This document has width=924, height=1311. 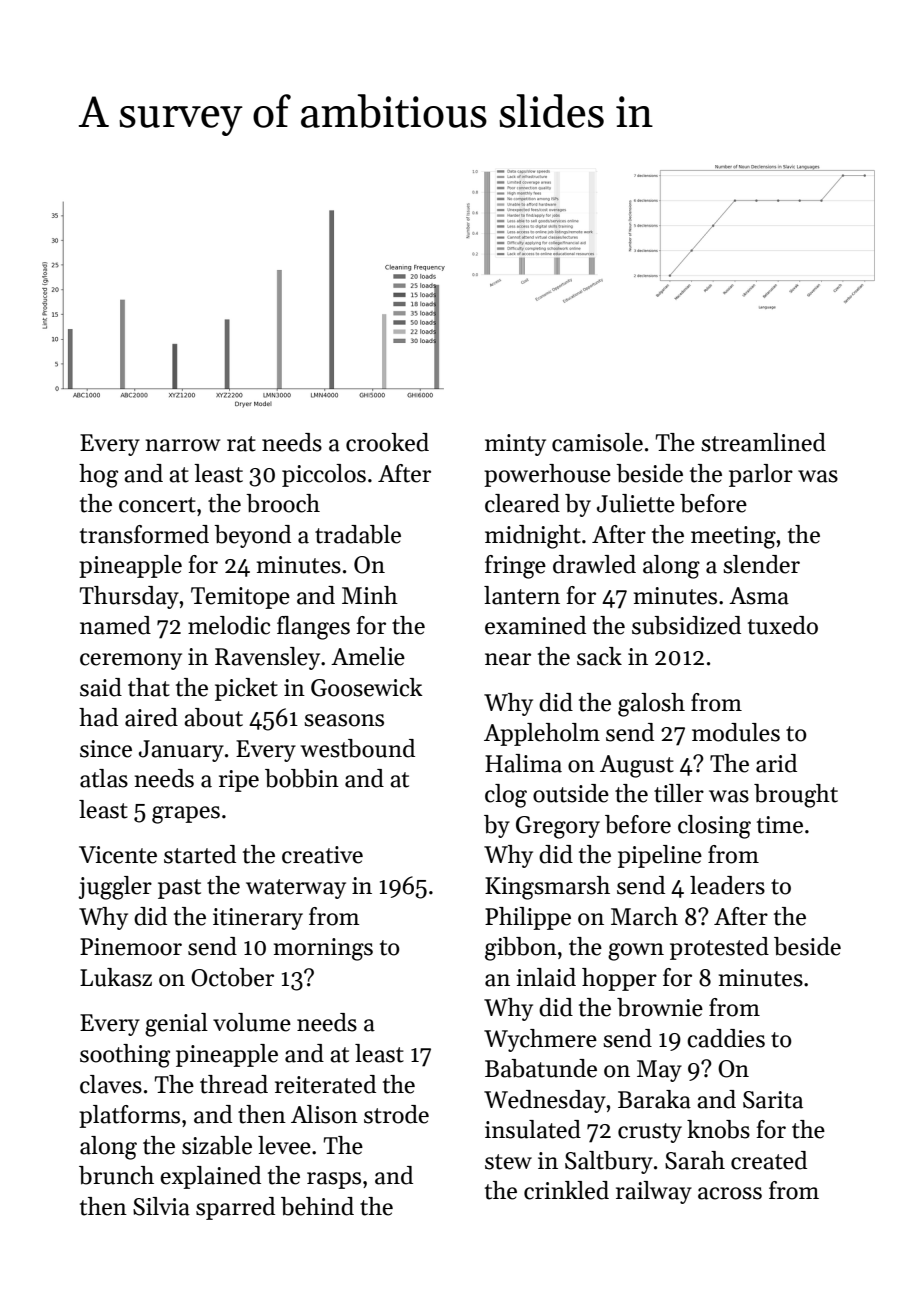 What do you see at coordinates (515, 445) in the document?
I see `minty` at bounding box center [515, 445].
